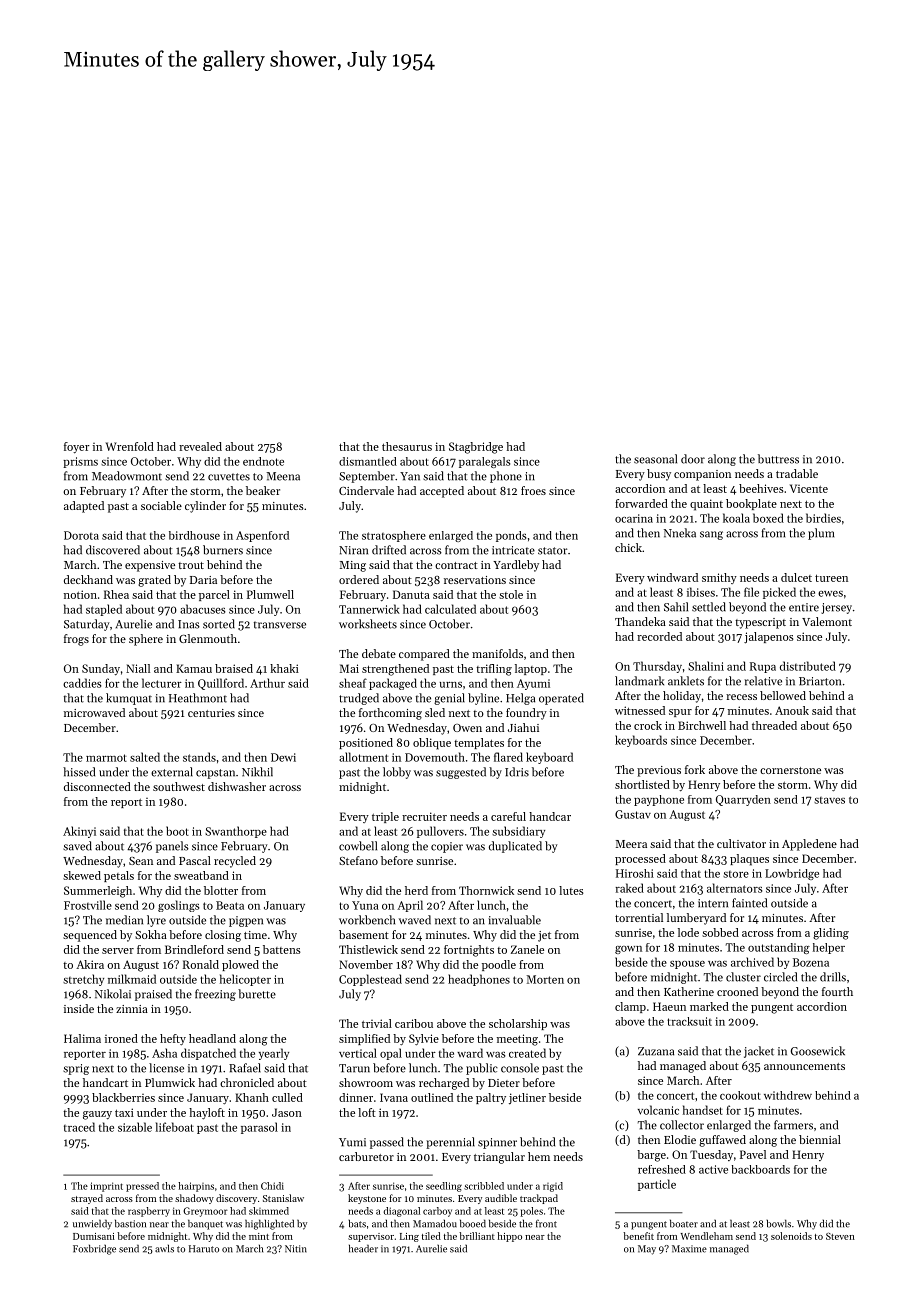 The image size is (924, 1308). I want to click on endnote, so click(263, 461).
